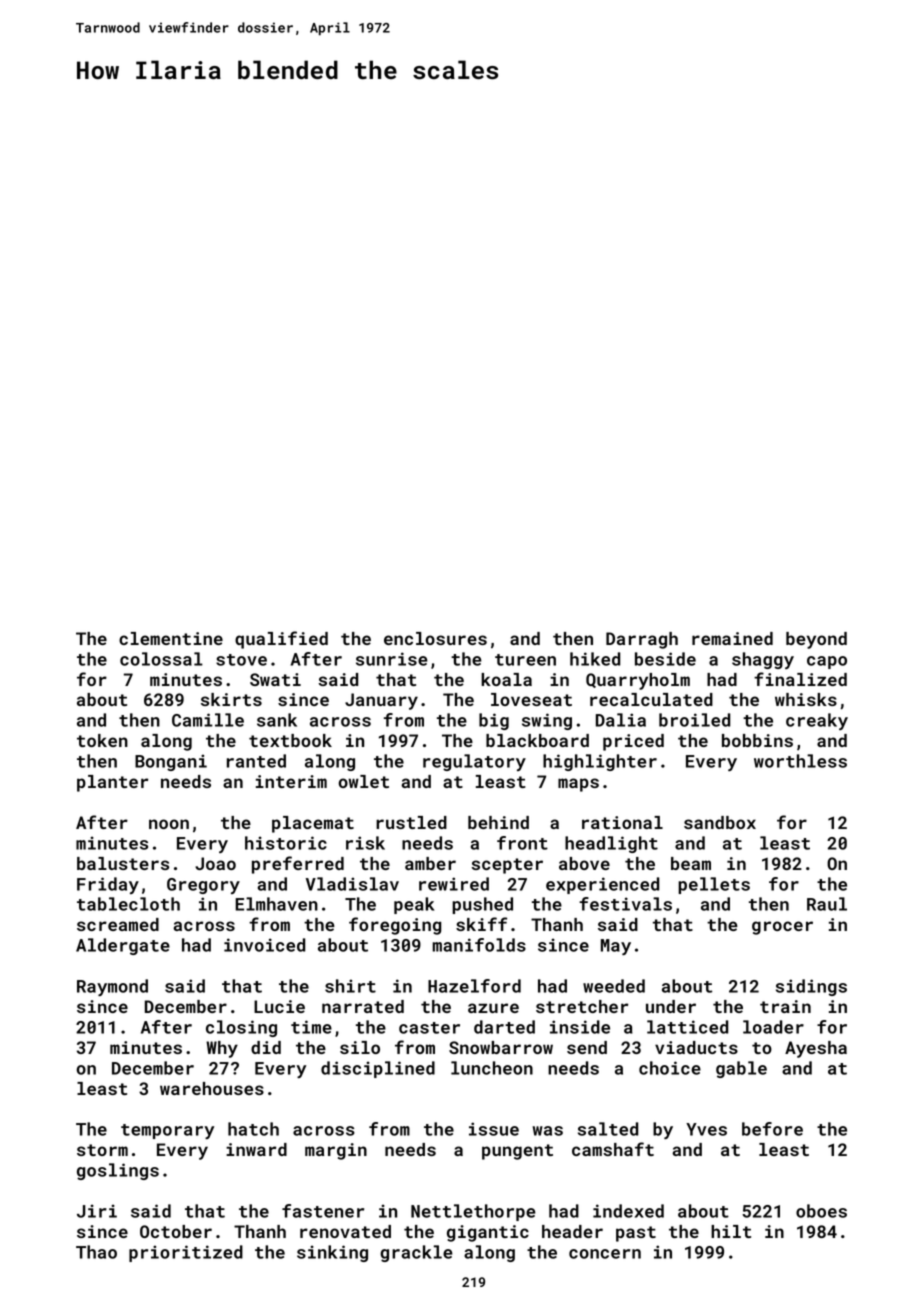  Describe the element at coordinates (782, 928) in the screenshot. I see `grocer` at that location.
